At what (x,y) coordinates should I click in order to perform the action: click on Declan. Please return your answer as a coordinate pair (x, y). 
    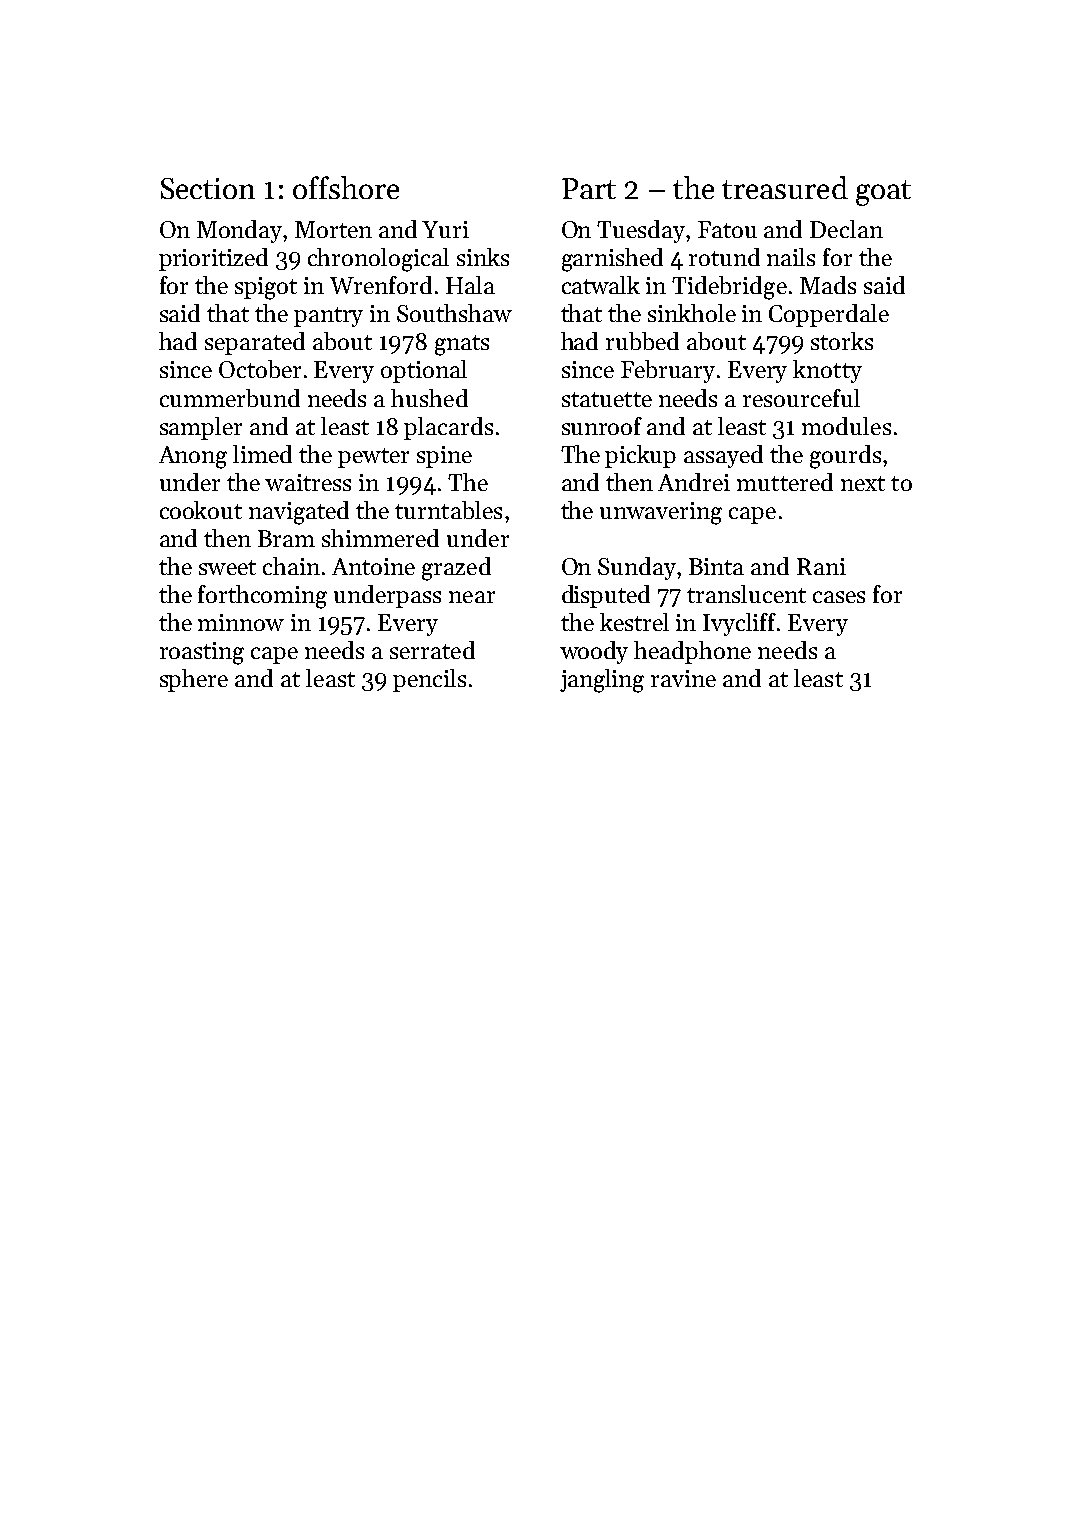
    Looking at the image, I should click on (846, 229).
